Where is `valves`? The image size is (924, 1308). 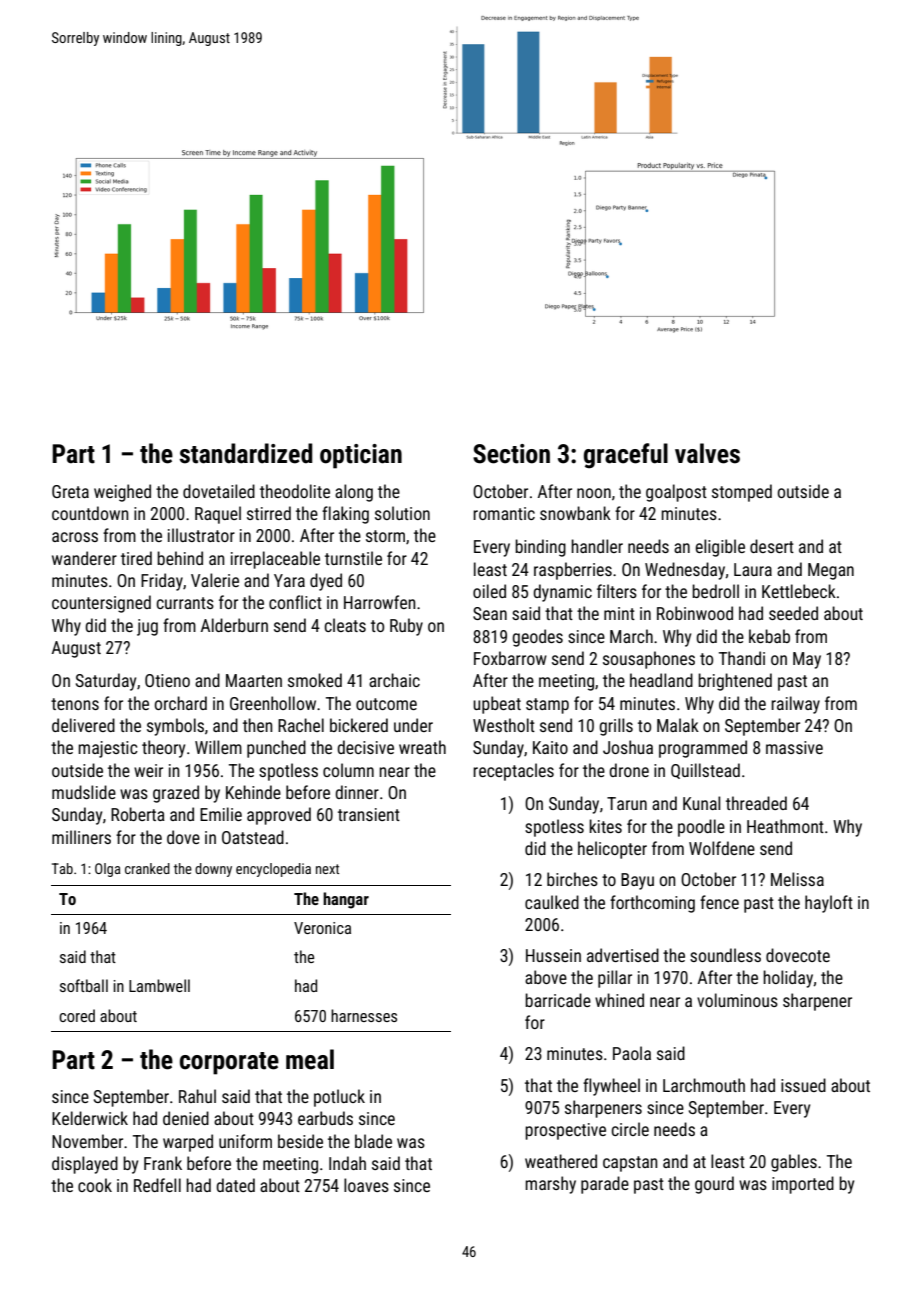
valves is located at coordinates (707, 453).
